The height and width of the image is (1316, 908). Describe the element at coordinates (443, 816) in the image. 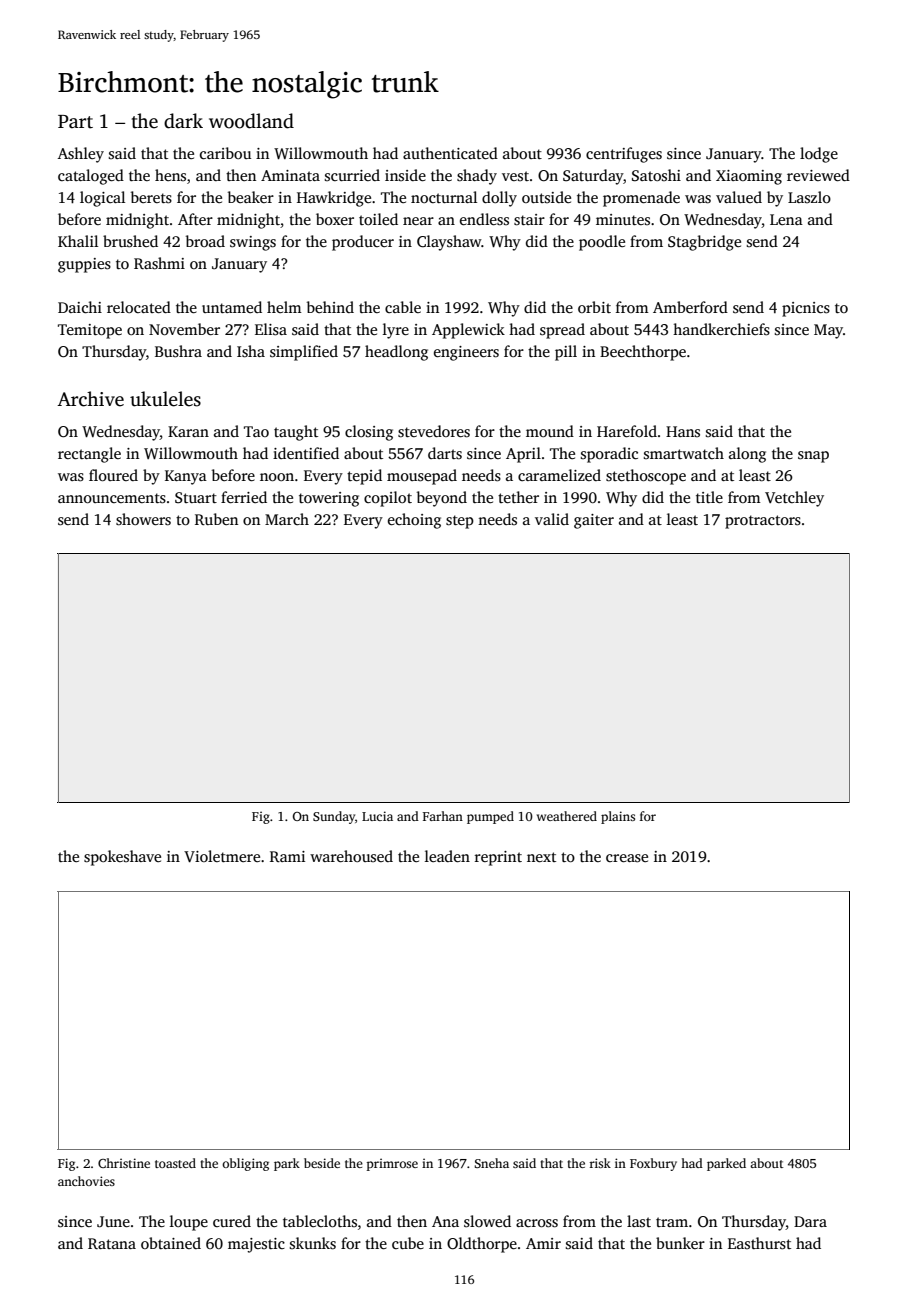

I see `Farhan` at that location.
